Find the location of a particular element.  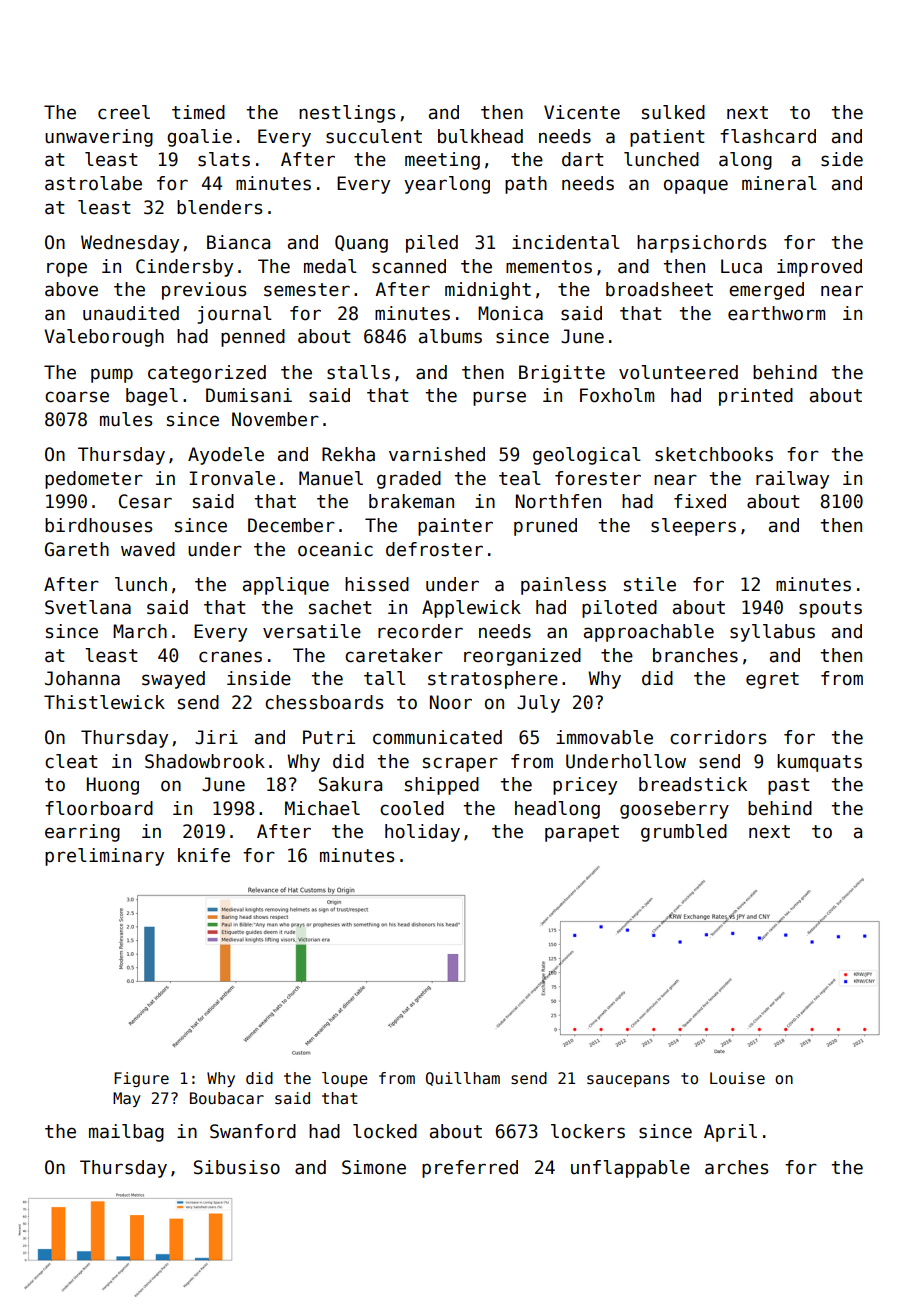

flashcard is located at coordinates (768, 136).
